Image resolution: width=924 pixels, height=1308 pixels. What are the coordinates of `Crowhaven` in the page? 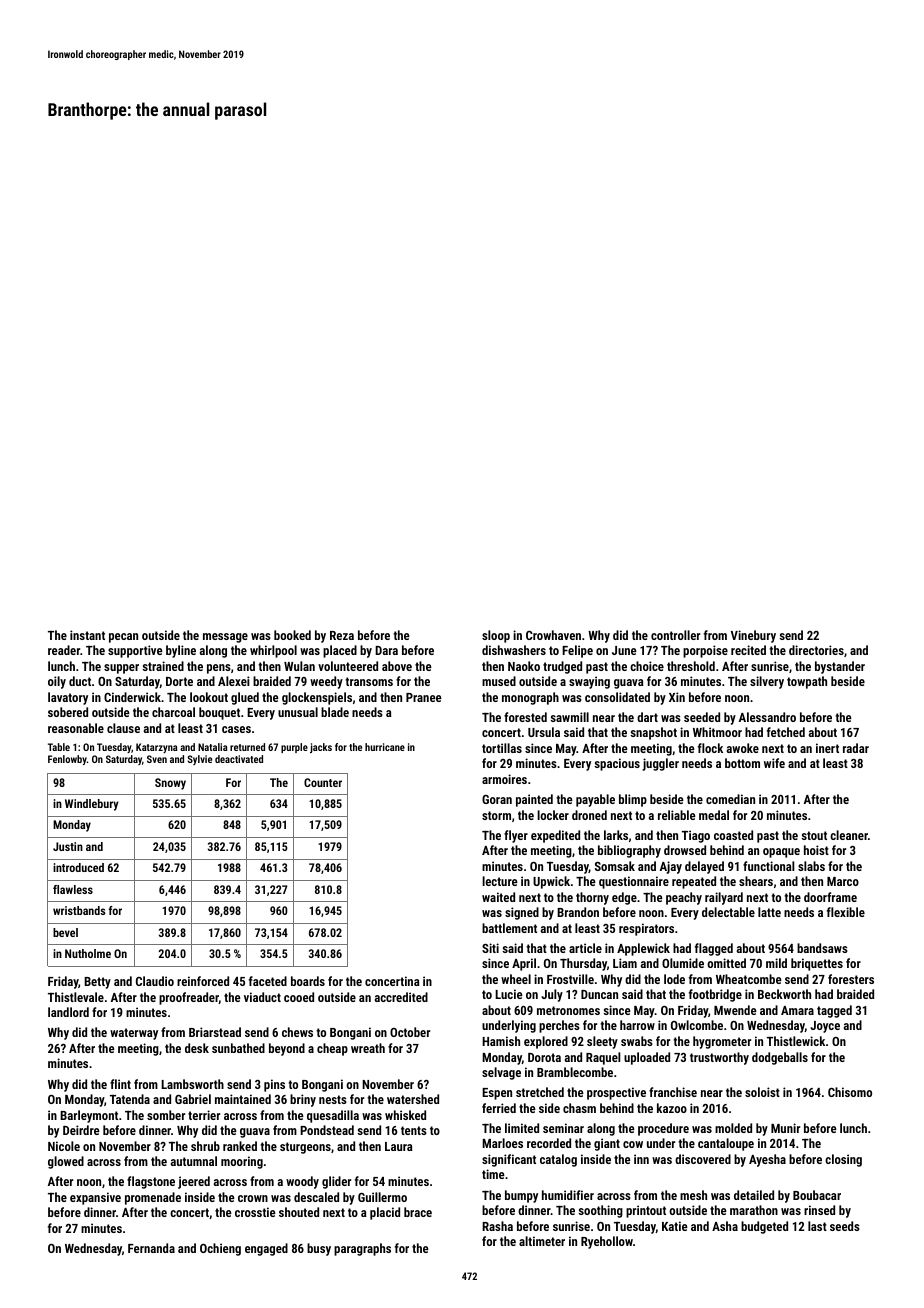 It's located at (553, 635).
